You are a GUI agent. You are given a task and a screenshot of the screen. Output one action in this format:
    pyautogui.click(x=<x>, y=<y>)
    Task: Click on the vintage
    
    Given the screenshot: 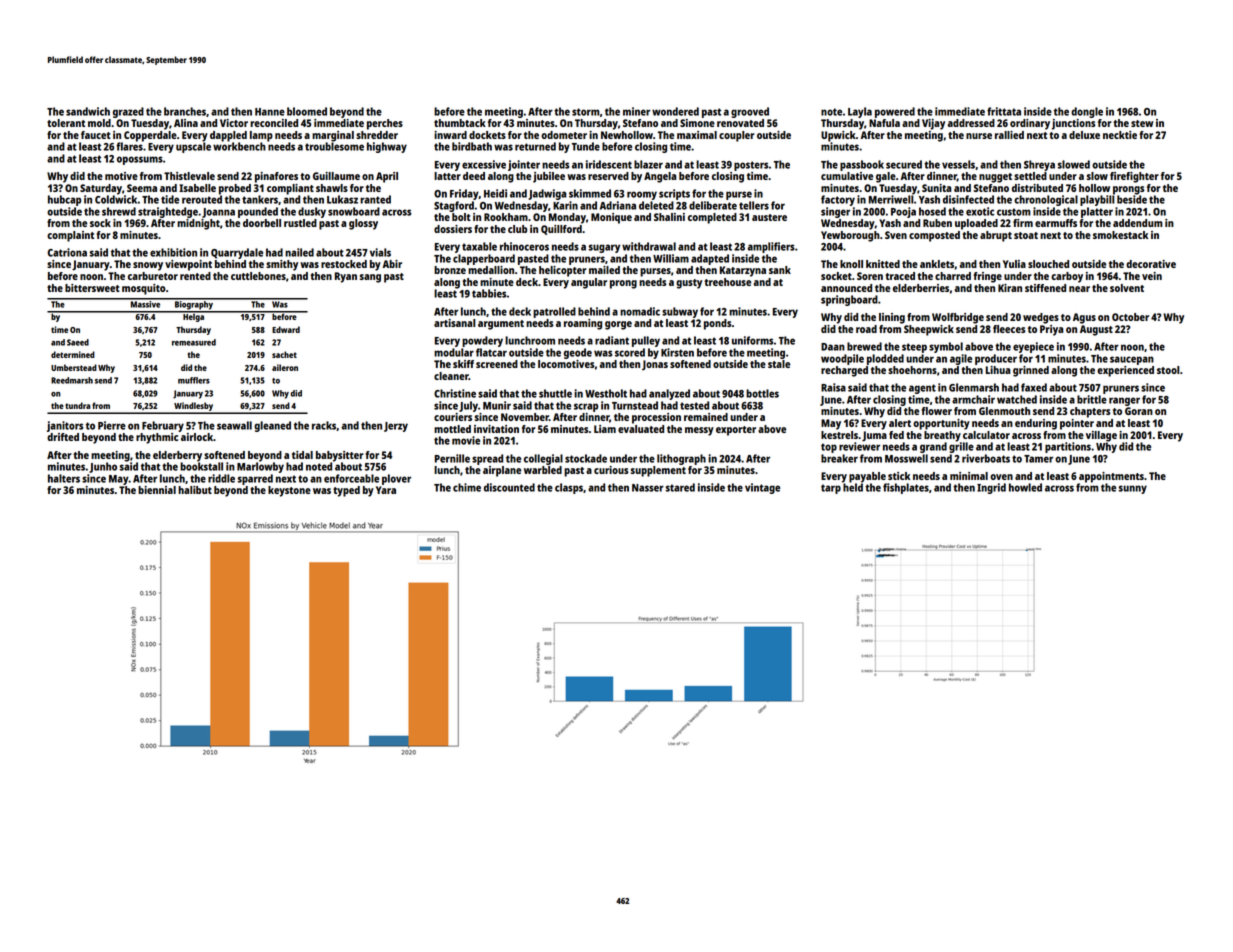 What is the action you would take?
    pyautogui.click(x=762, y=488)
